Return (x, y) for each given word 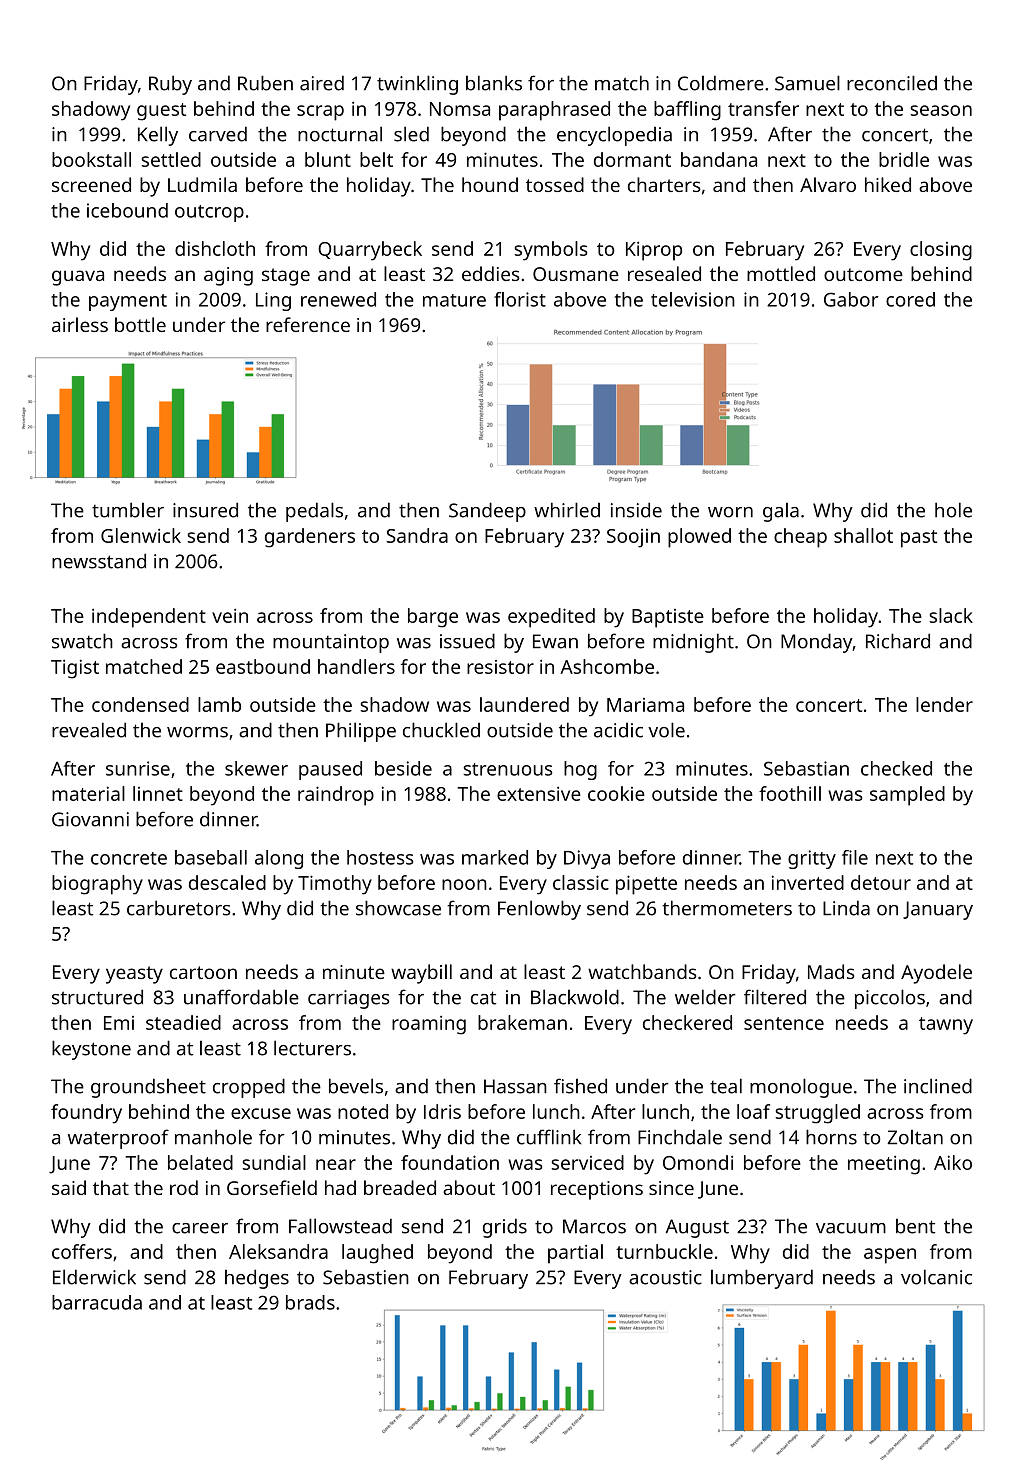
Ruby (170, 85)
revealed (89, 730)
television (693, 299)
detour (881, 882)
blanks (494, 83)
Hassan (515, 1086)
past (919, 539)
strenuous (508, 769)
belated (200, 1162)
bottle (140, 324)
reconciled (892, 83)
